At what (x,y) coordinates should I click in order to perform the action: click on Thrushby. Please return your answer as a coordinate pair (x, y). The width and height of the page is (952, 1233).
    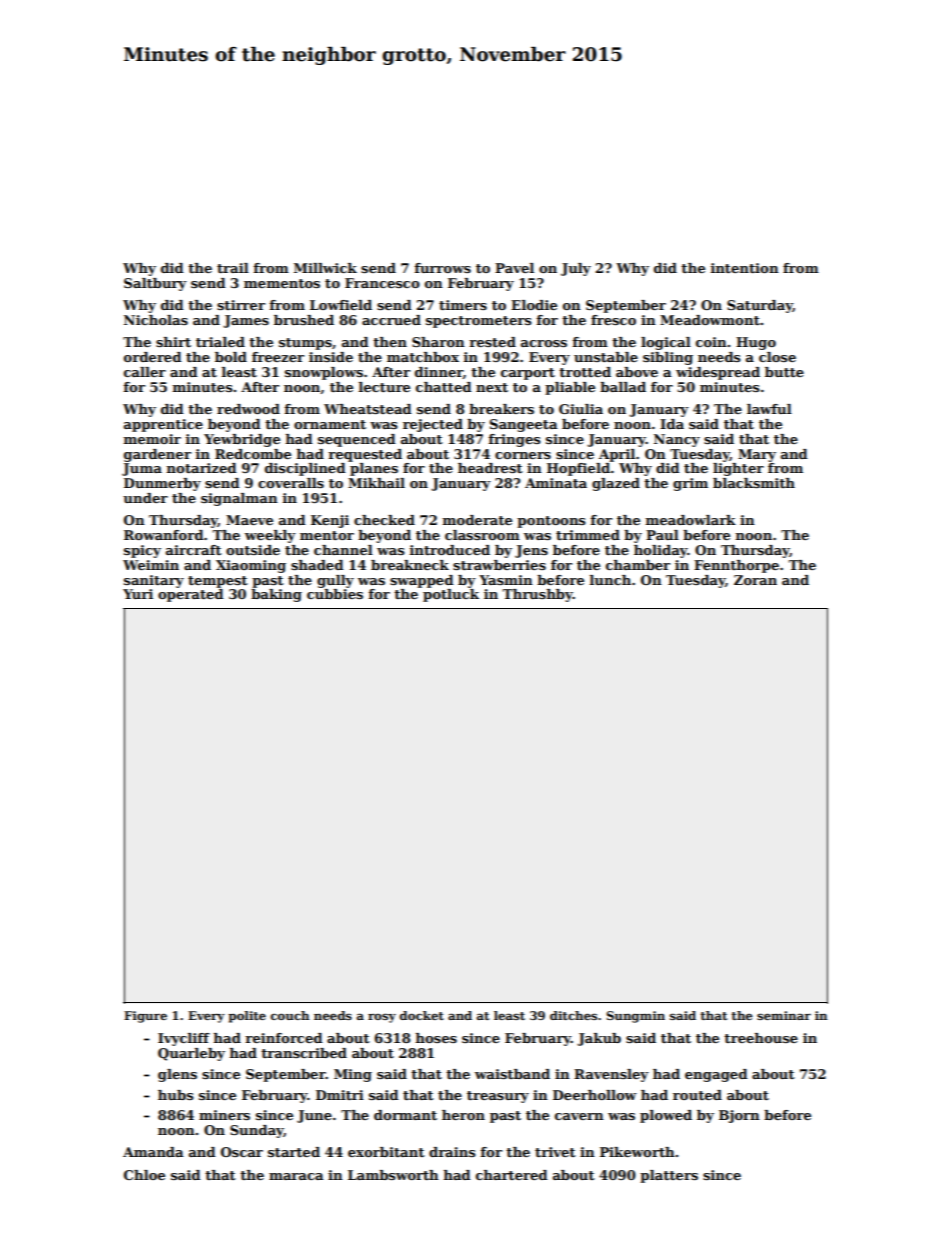
    Looking at the image, I should click on (537, 595).
